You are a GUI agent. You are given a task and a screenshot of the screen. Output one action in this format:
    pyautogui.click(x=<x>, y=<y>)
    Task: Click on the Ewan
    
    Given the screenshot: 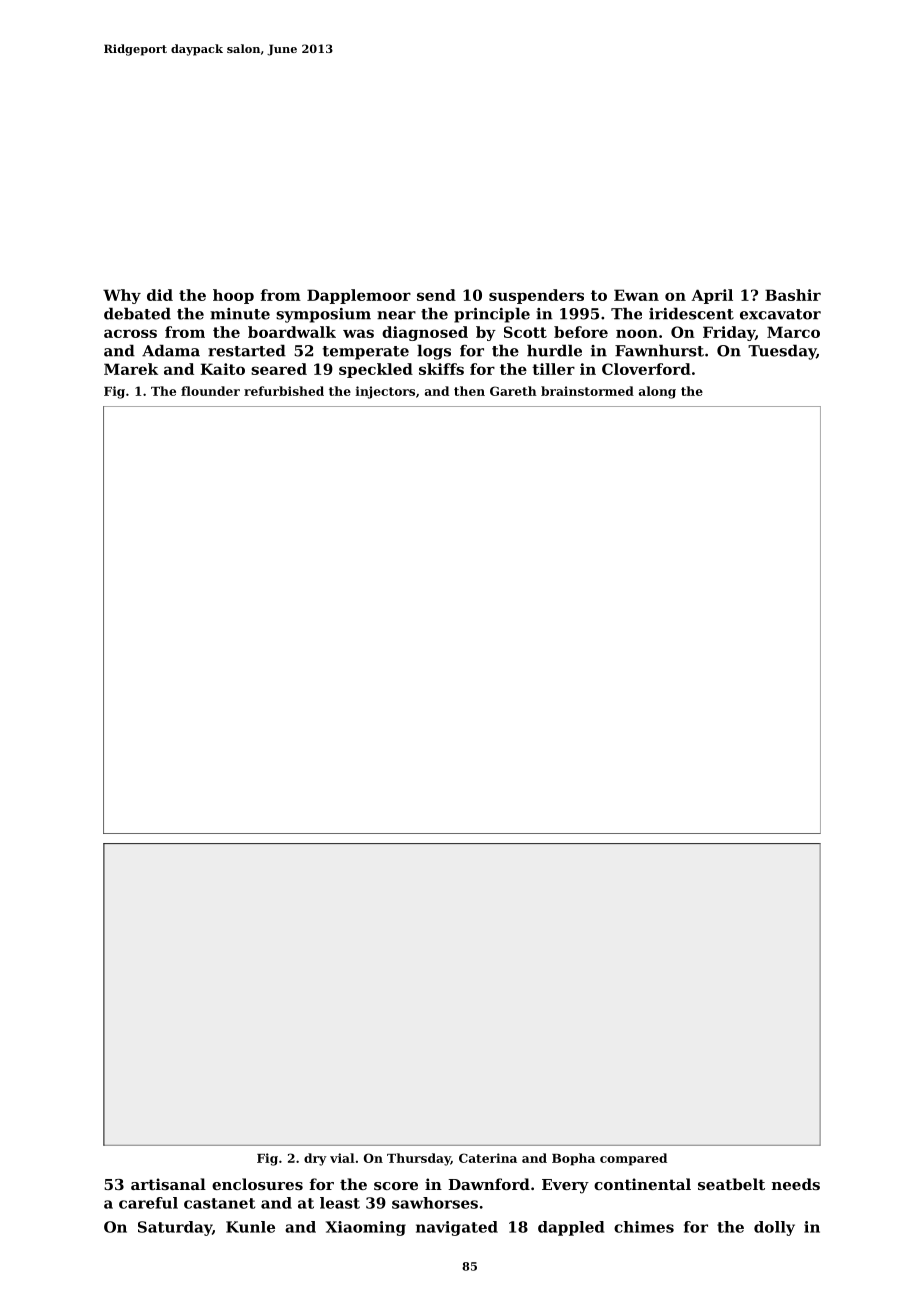 What is the action you would take?
    pyautogui.click(x=636, y=295)
